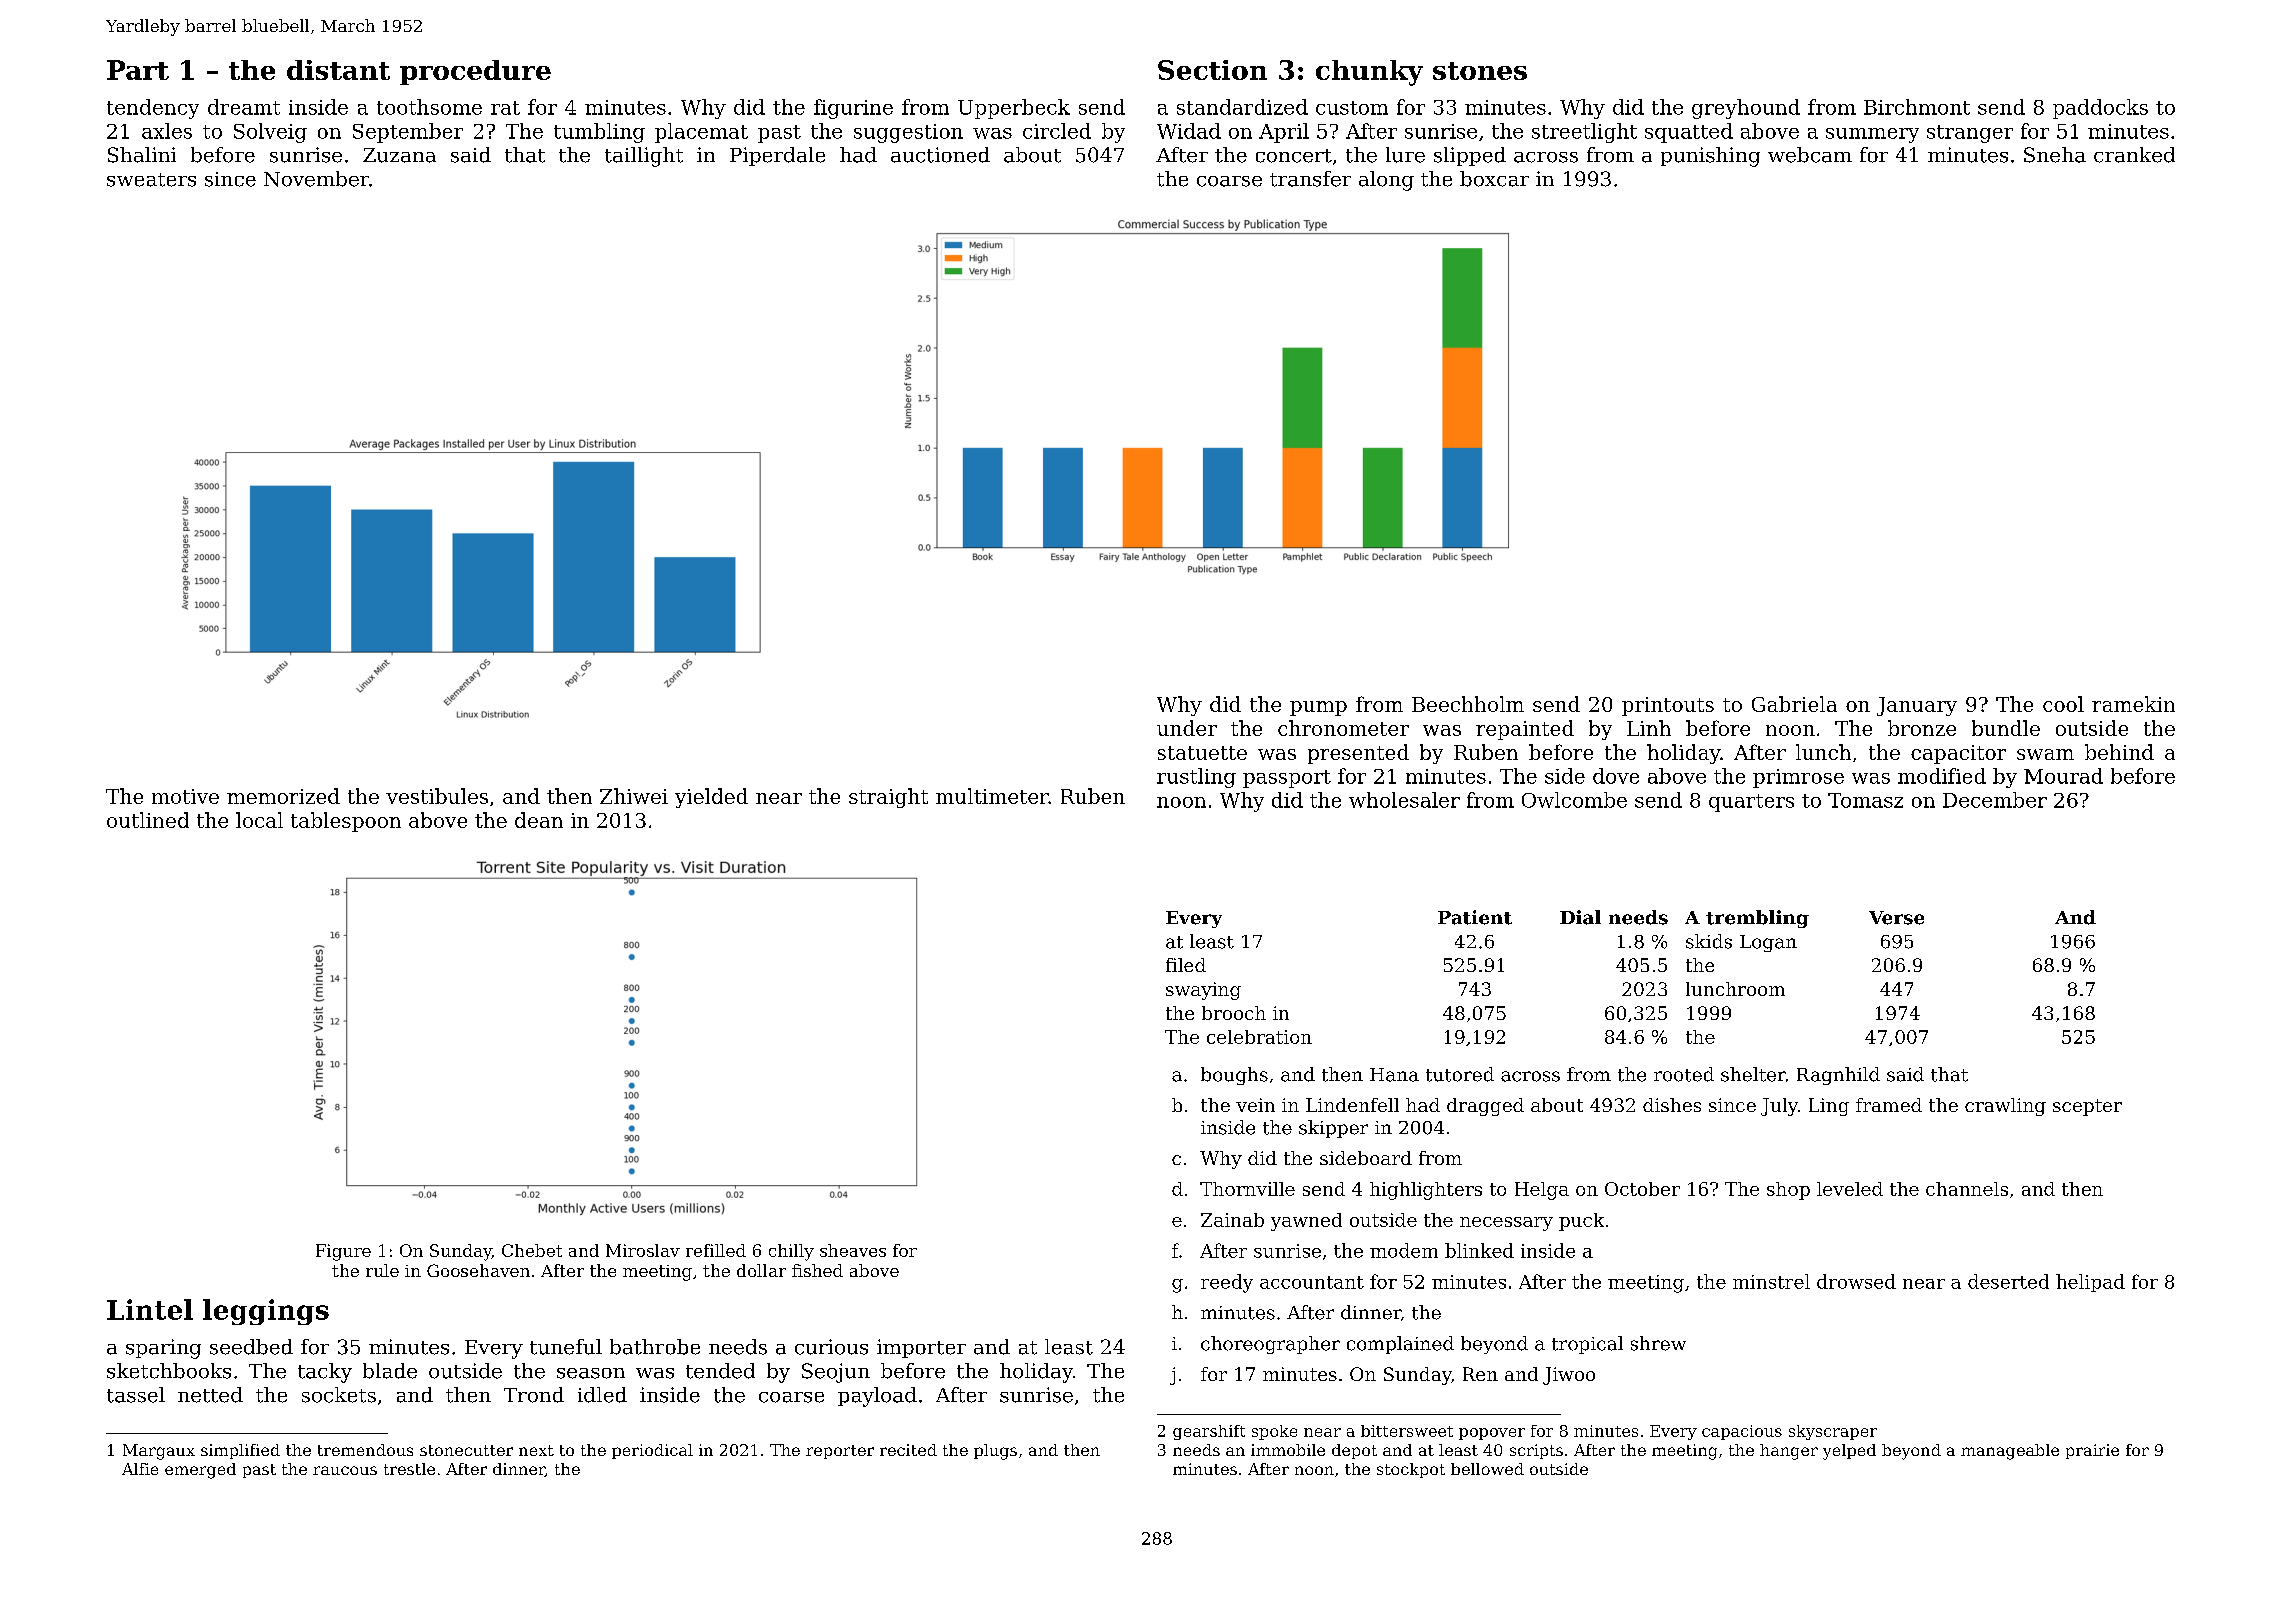  Describe the element at coordinates (1318, 708) in the image. I see `pump` at that location.
